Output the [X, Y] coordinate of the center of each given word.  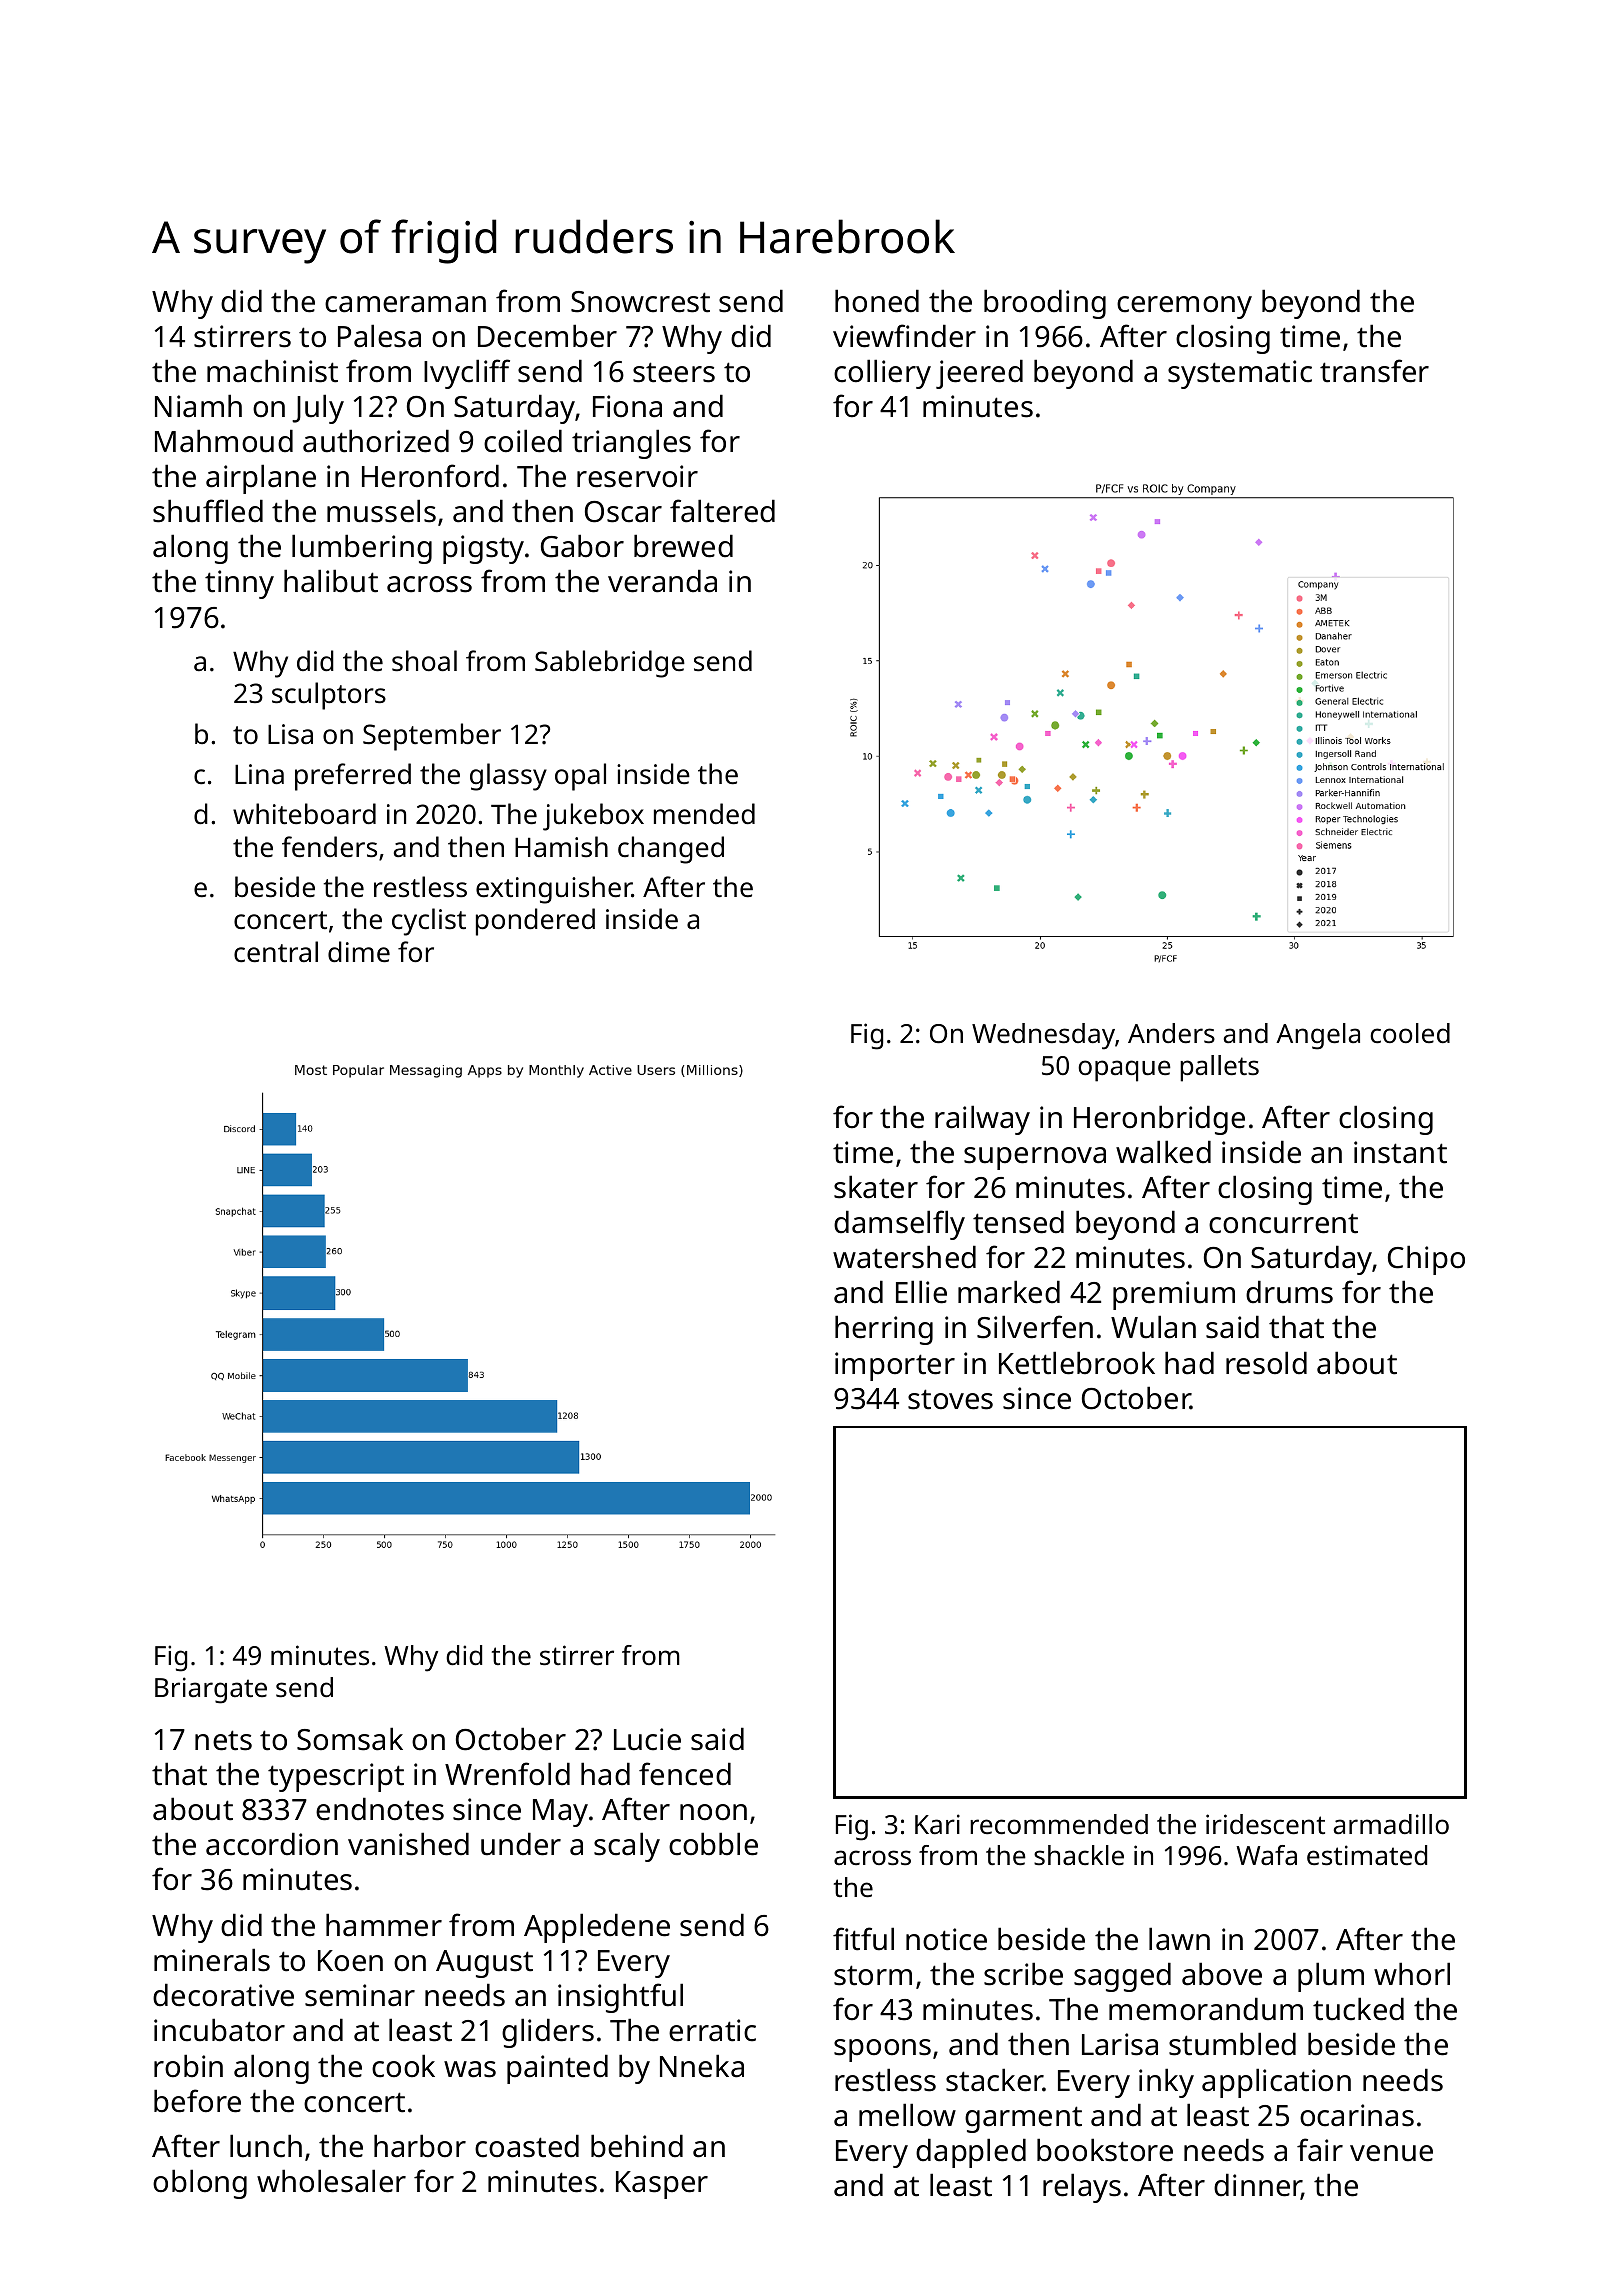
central [276, 952]
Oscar [623, 512]
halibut [331, 581]
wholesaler [331, 2181]
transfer [1374, 371]
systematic [1240, 374]
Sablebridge [610, 664]
